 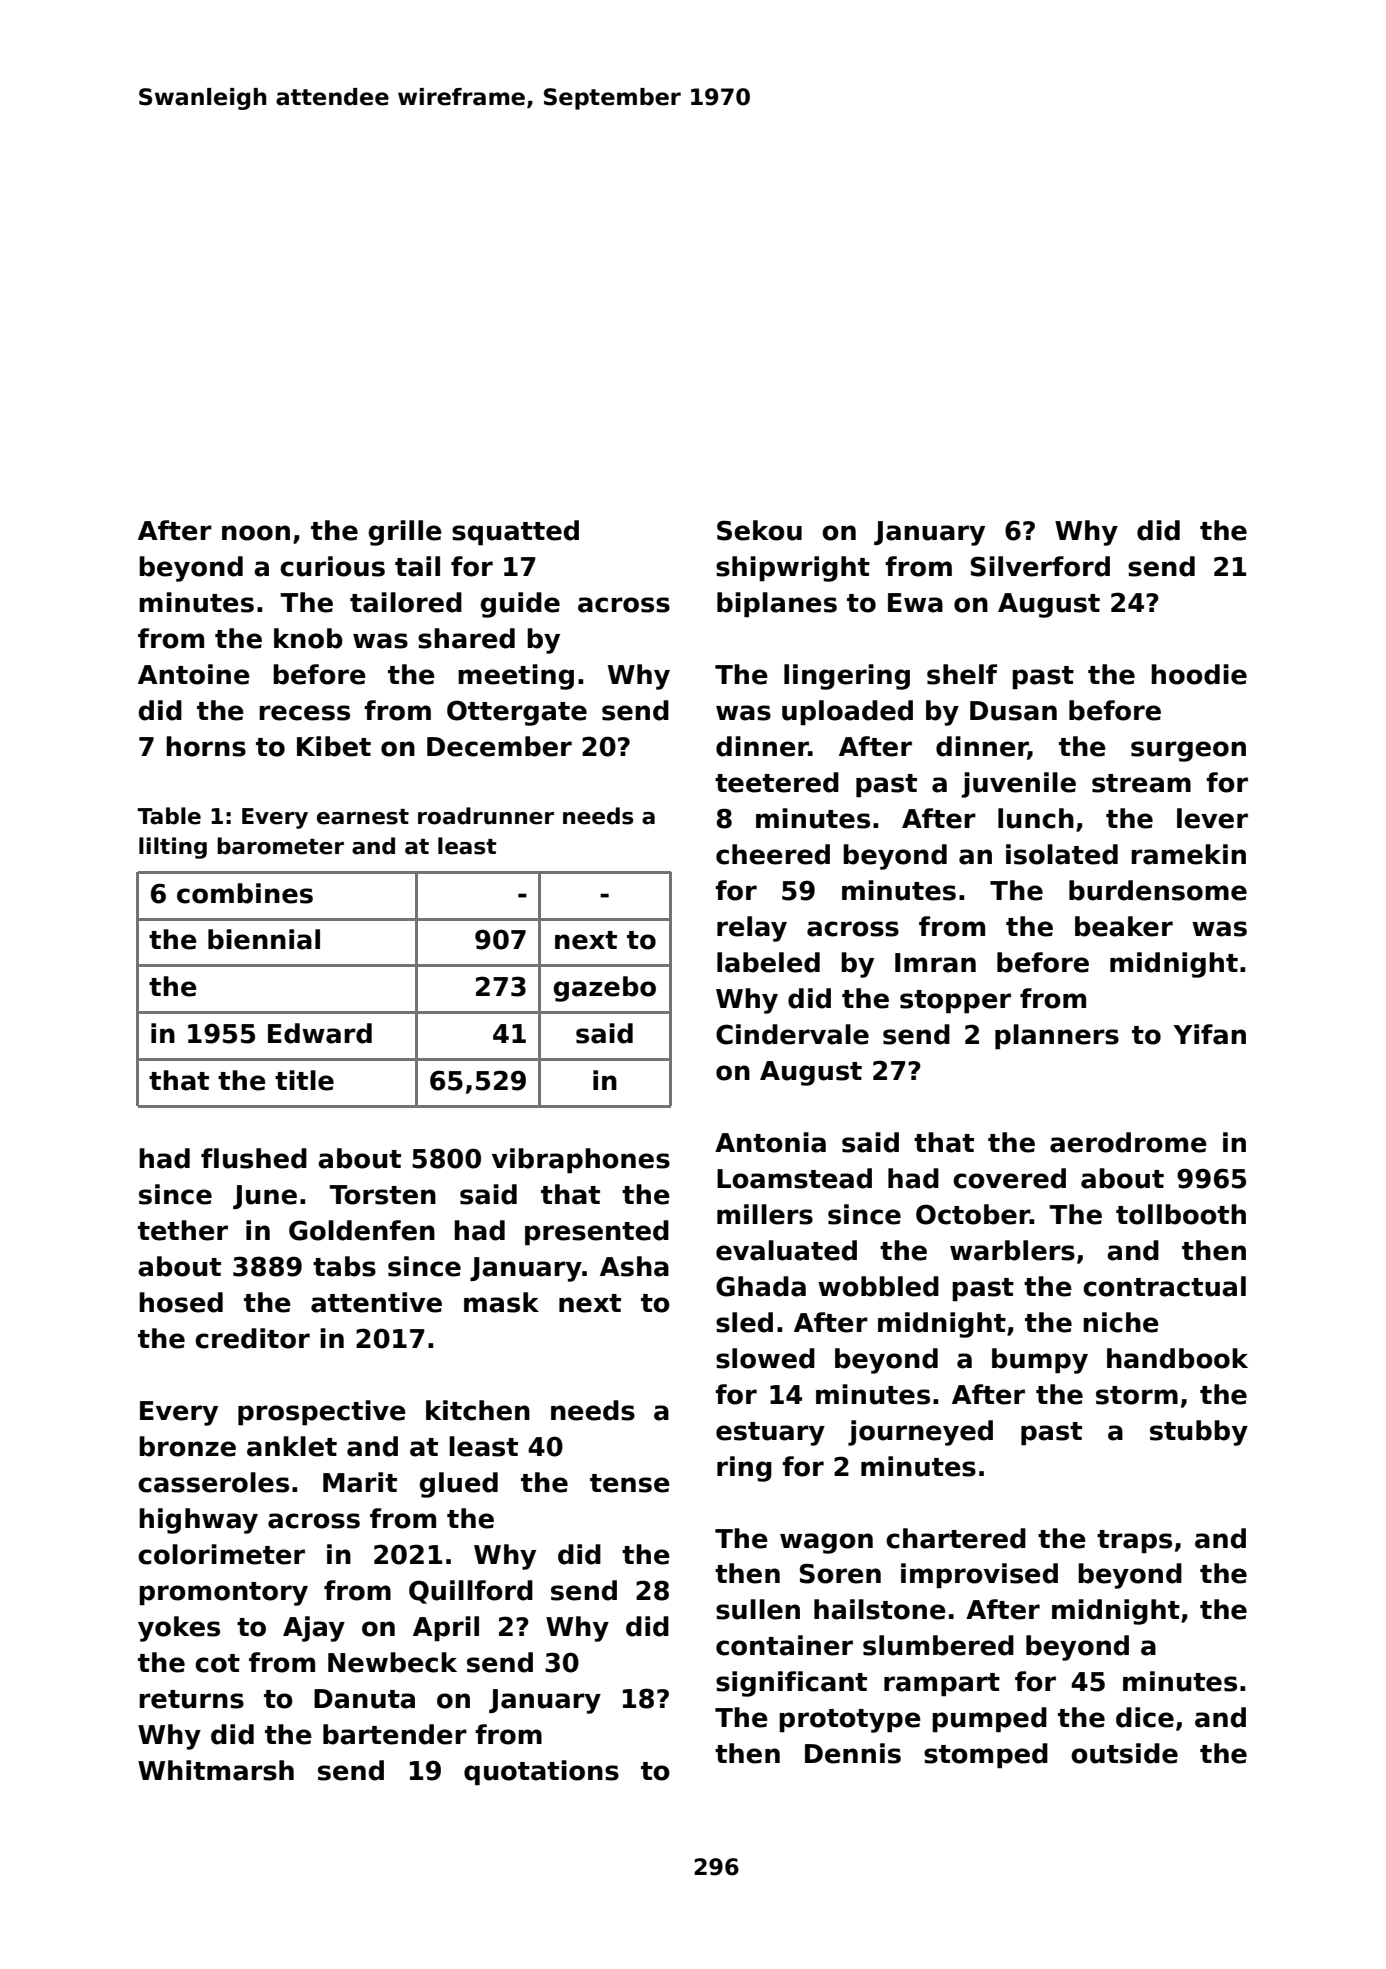 I want to click on Edward, so click(x=320, y=1033).
